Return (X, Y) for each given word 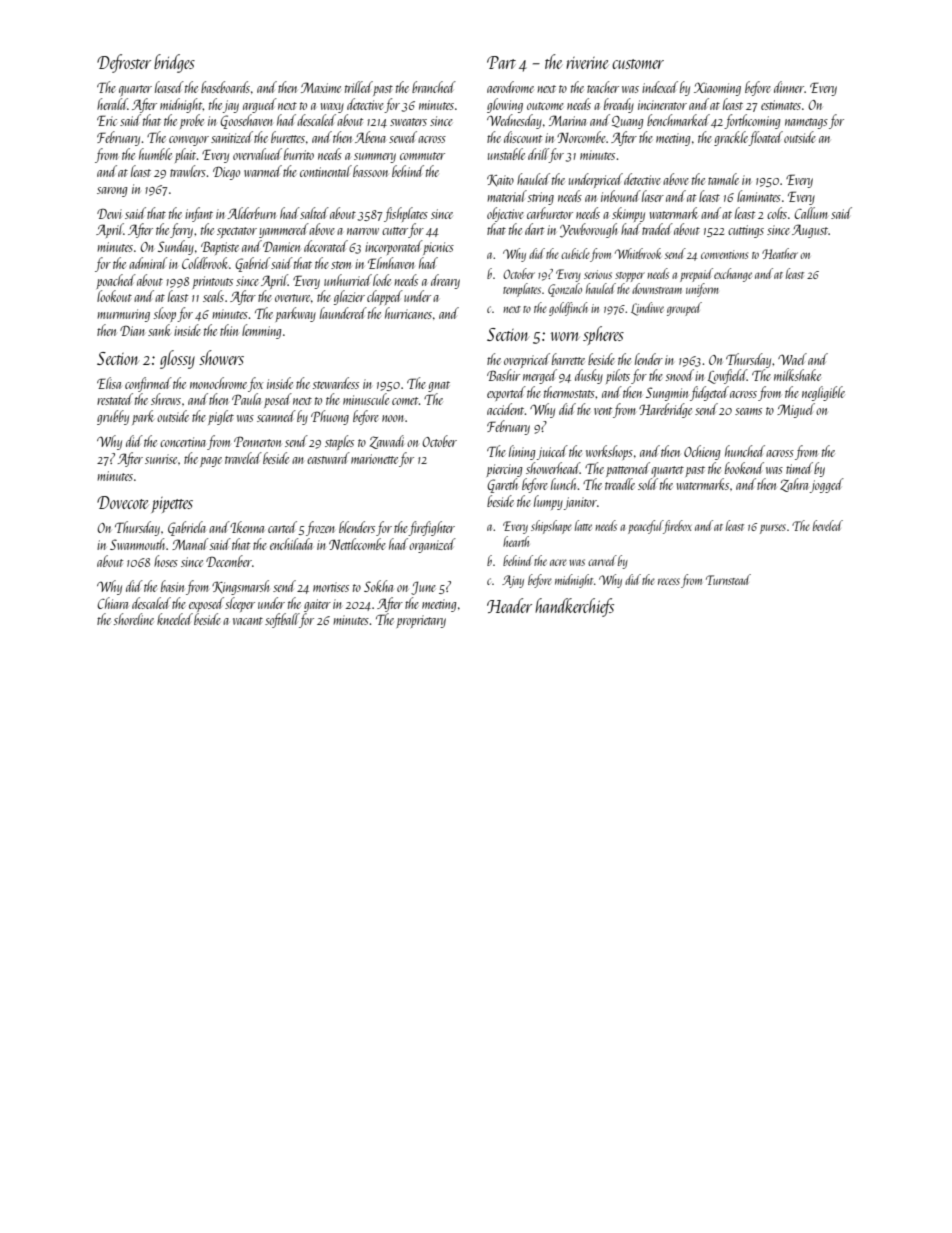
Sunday (176, 247)
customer (638, 64)
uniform (702, 290)
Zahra (794, 485)
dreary (445, 281)
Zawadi (387, 442)
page (211, 462)
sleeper (240, 604)
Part (501, 62)
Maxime (321, 87)
